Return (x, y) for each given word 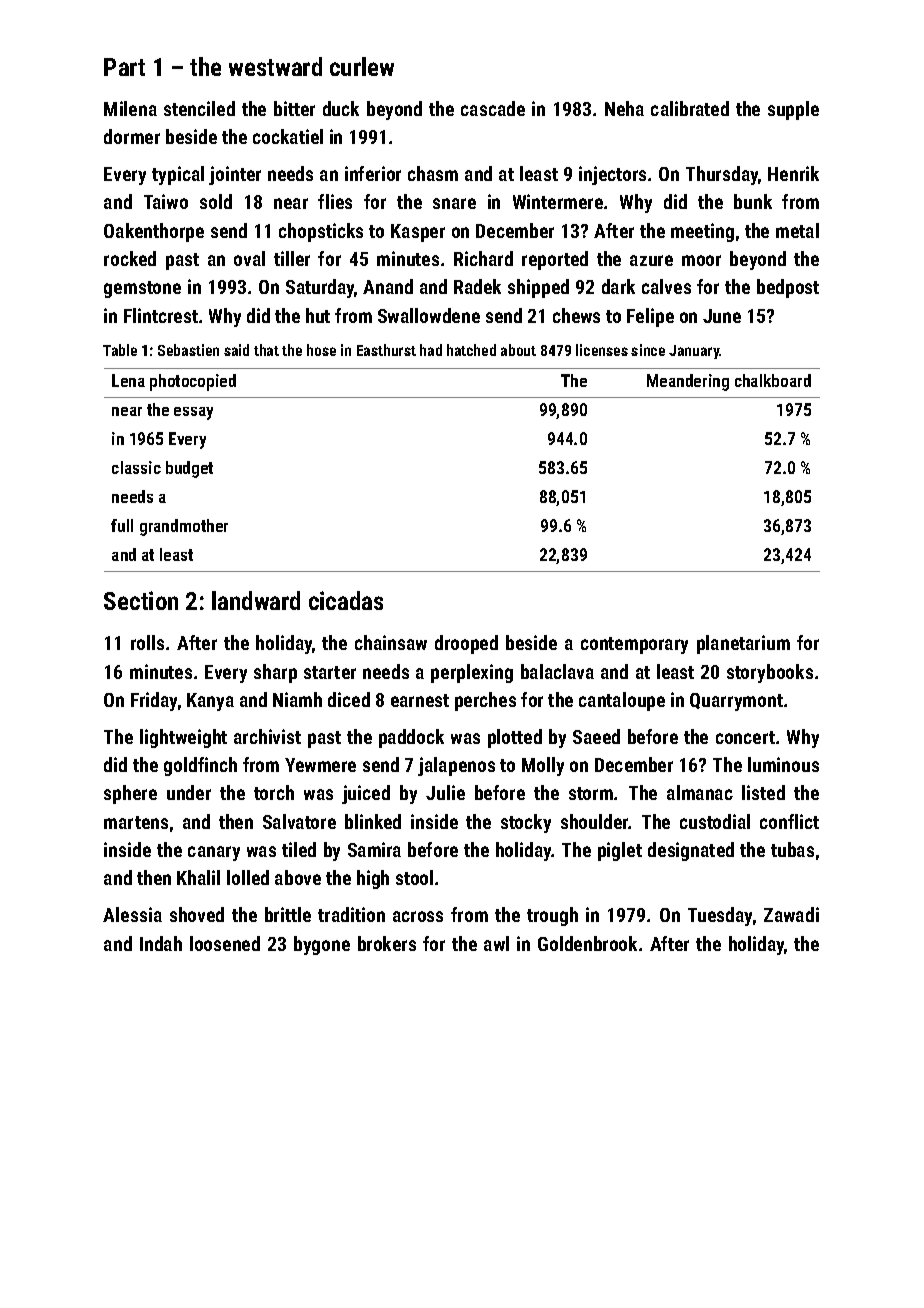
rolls (147, 642)
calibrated (690, 108)
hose (321, 350)
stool (414, 877)
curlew (362, 66)
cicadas (346, 600)
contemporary (634, 645)
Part (124, 67)
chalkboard (773, 380)
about (518, 350)
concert (745, 737)
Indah (161, 943)
